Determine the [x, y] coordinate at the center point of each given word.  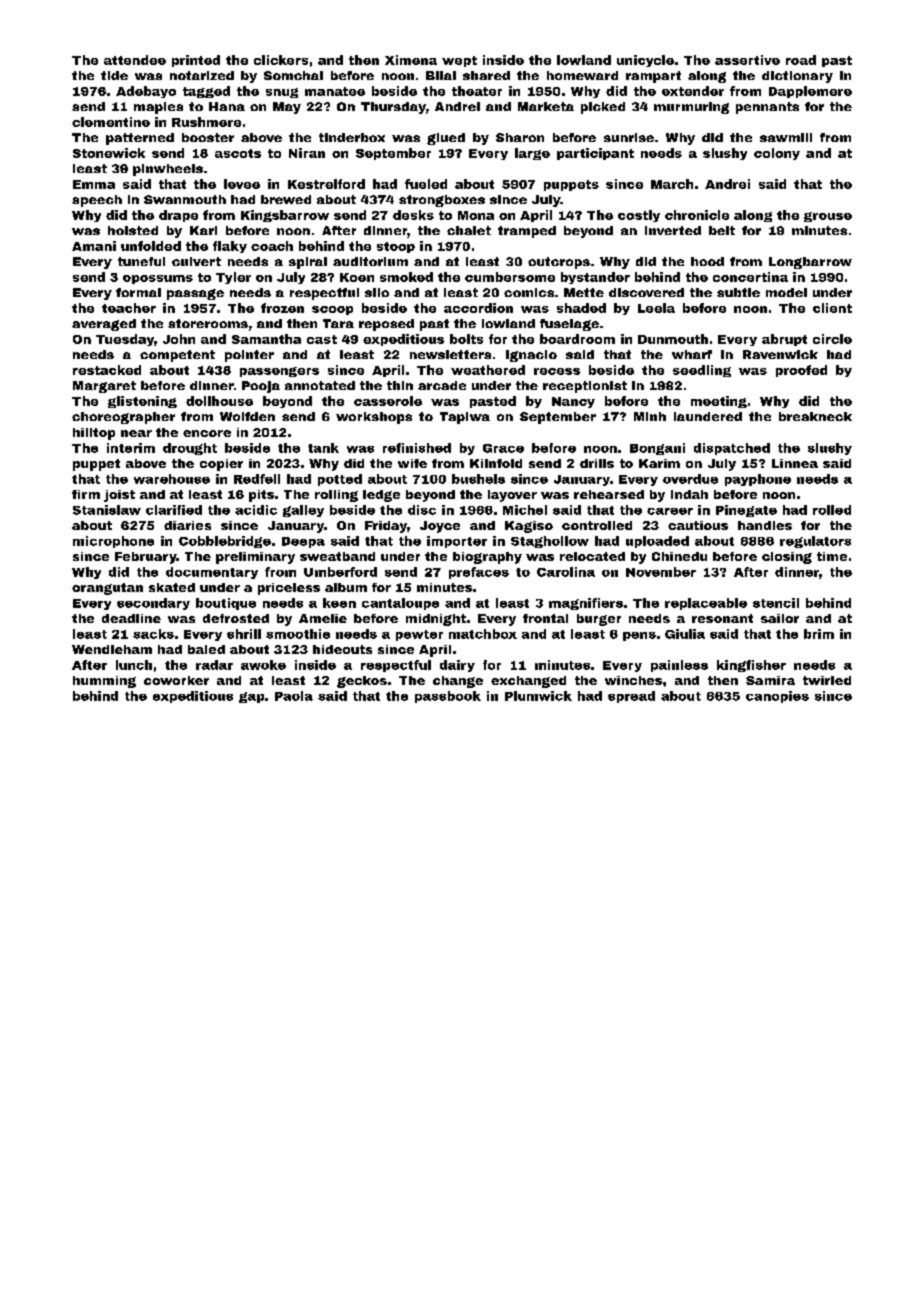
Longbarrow [810, 263]
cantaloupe [400, 604]
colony [777, 154]
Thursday [393, 108]
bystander [595, 278]
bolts [466, 339]
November [661, 572]
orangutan [107, 589]
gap [251, 697]
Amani [94, 246]
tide [114, 75]
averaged [104, 325]
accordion [478, 308]
